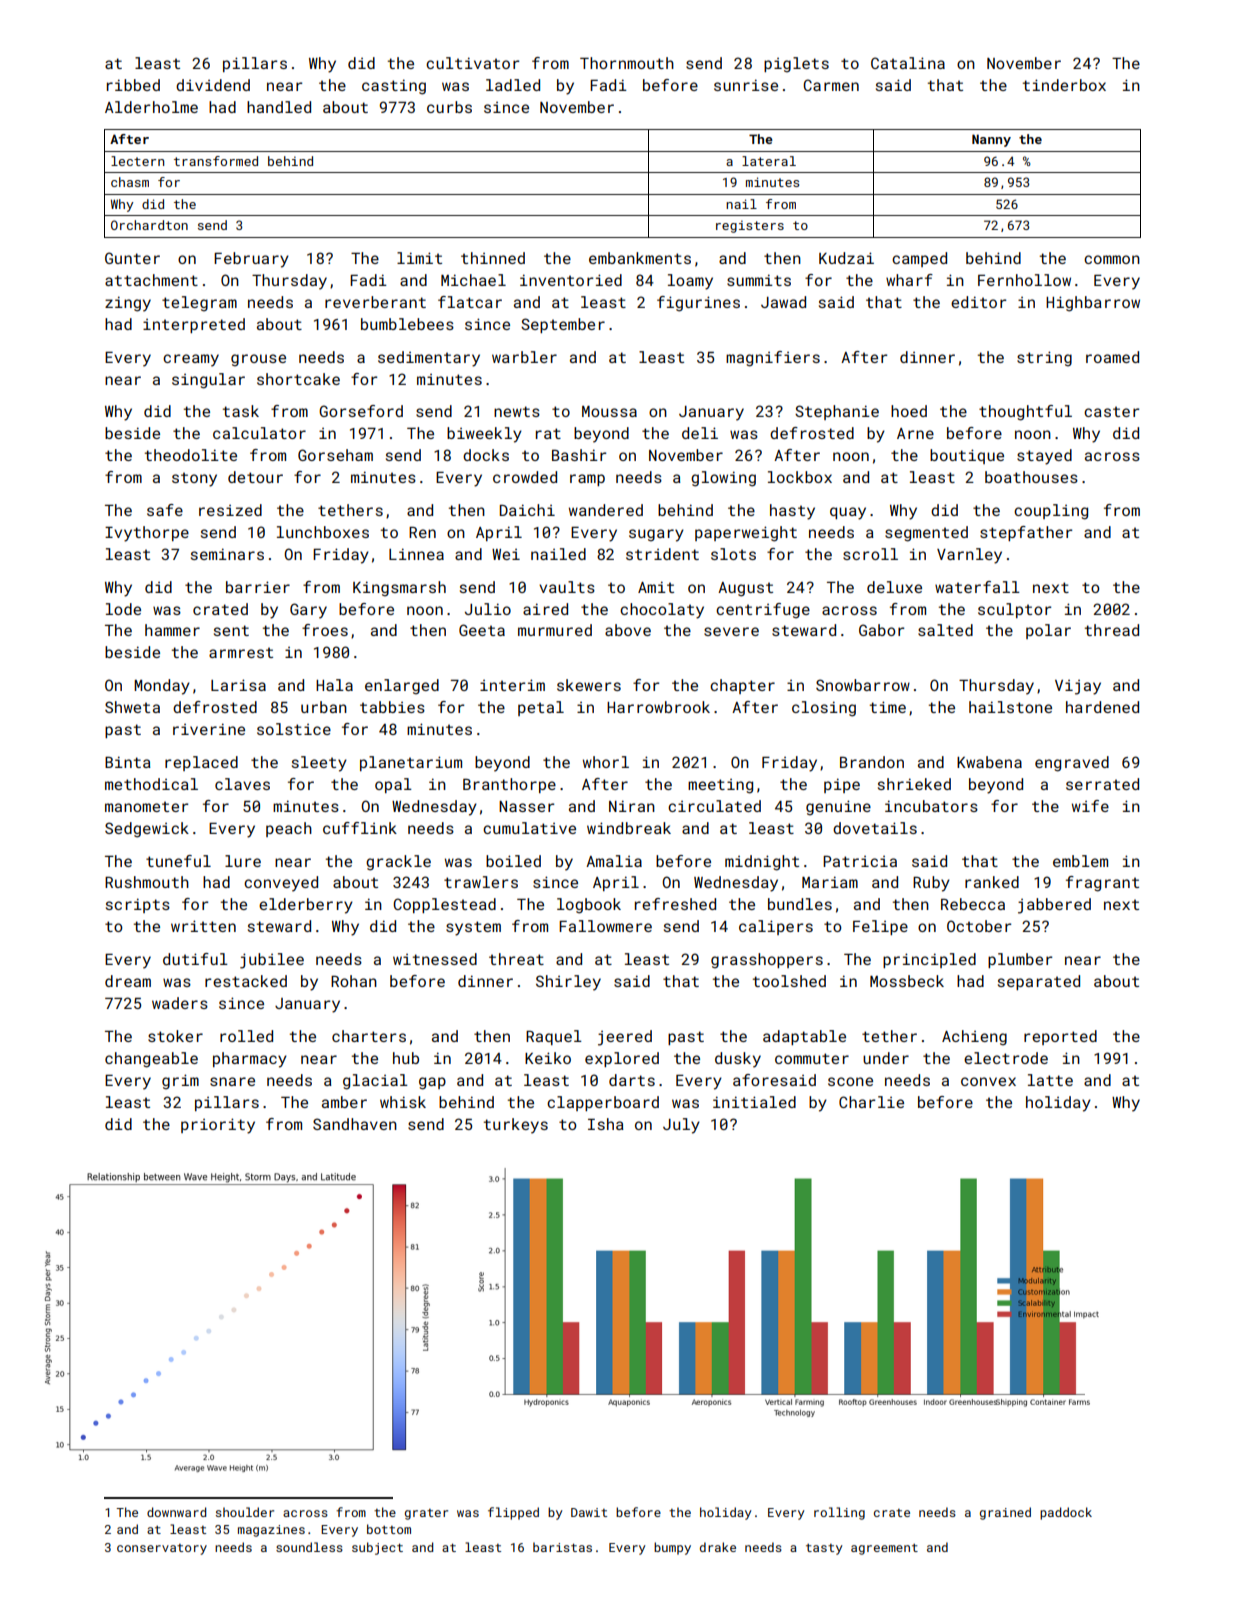 This screenshot has width=1245, height=1611. Describe the element at coordinates (548, 1058) in the screenshot. I see `Keiko` at that location.
